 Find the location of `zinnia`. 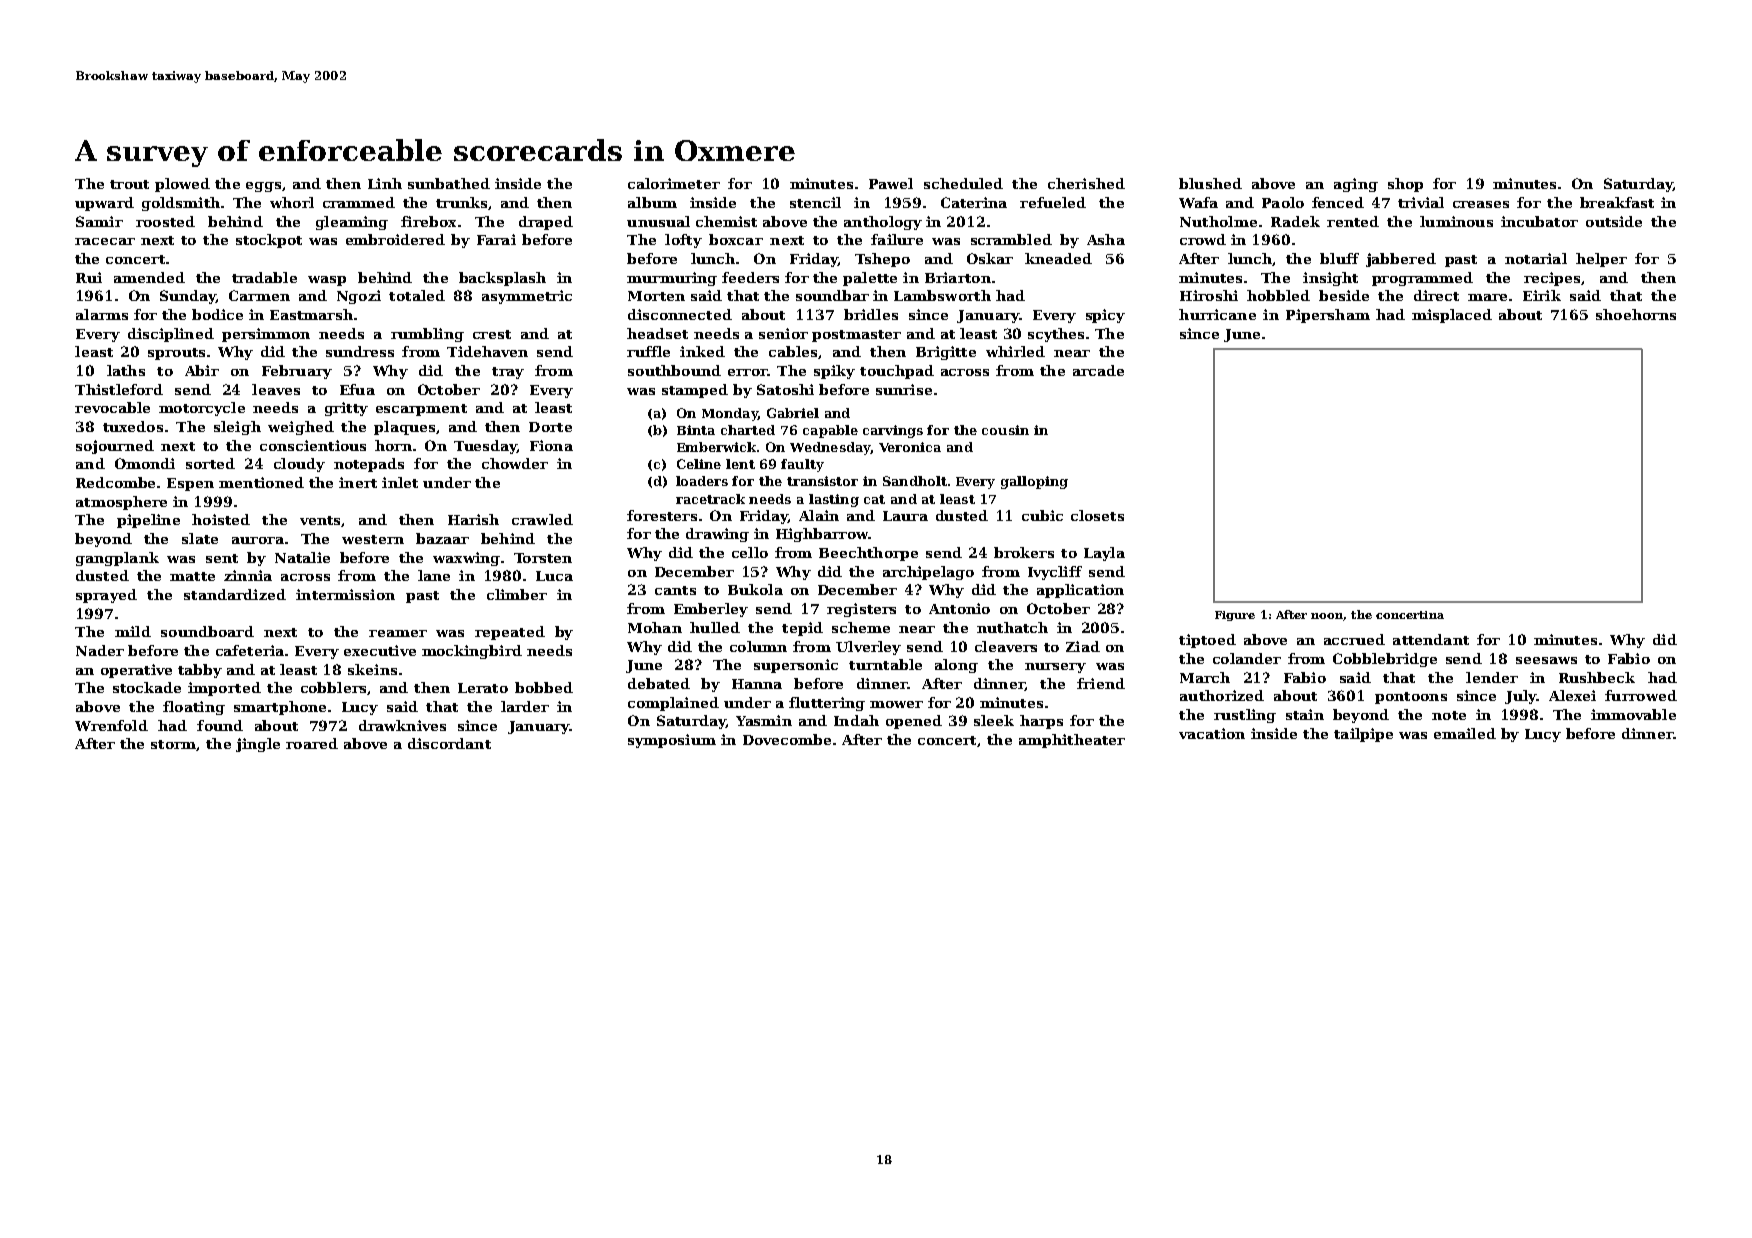

zinnia is located at coordinates (248, 575).
